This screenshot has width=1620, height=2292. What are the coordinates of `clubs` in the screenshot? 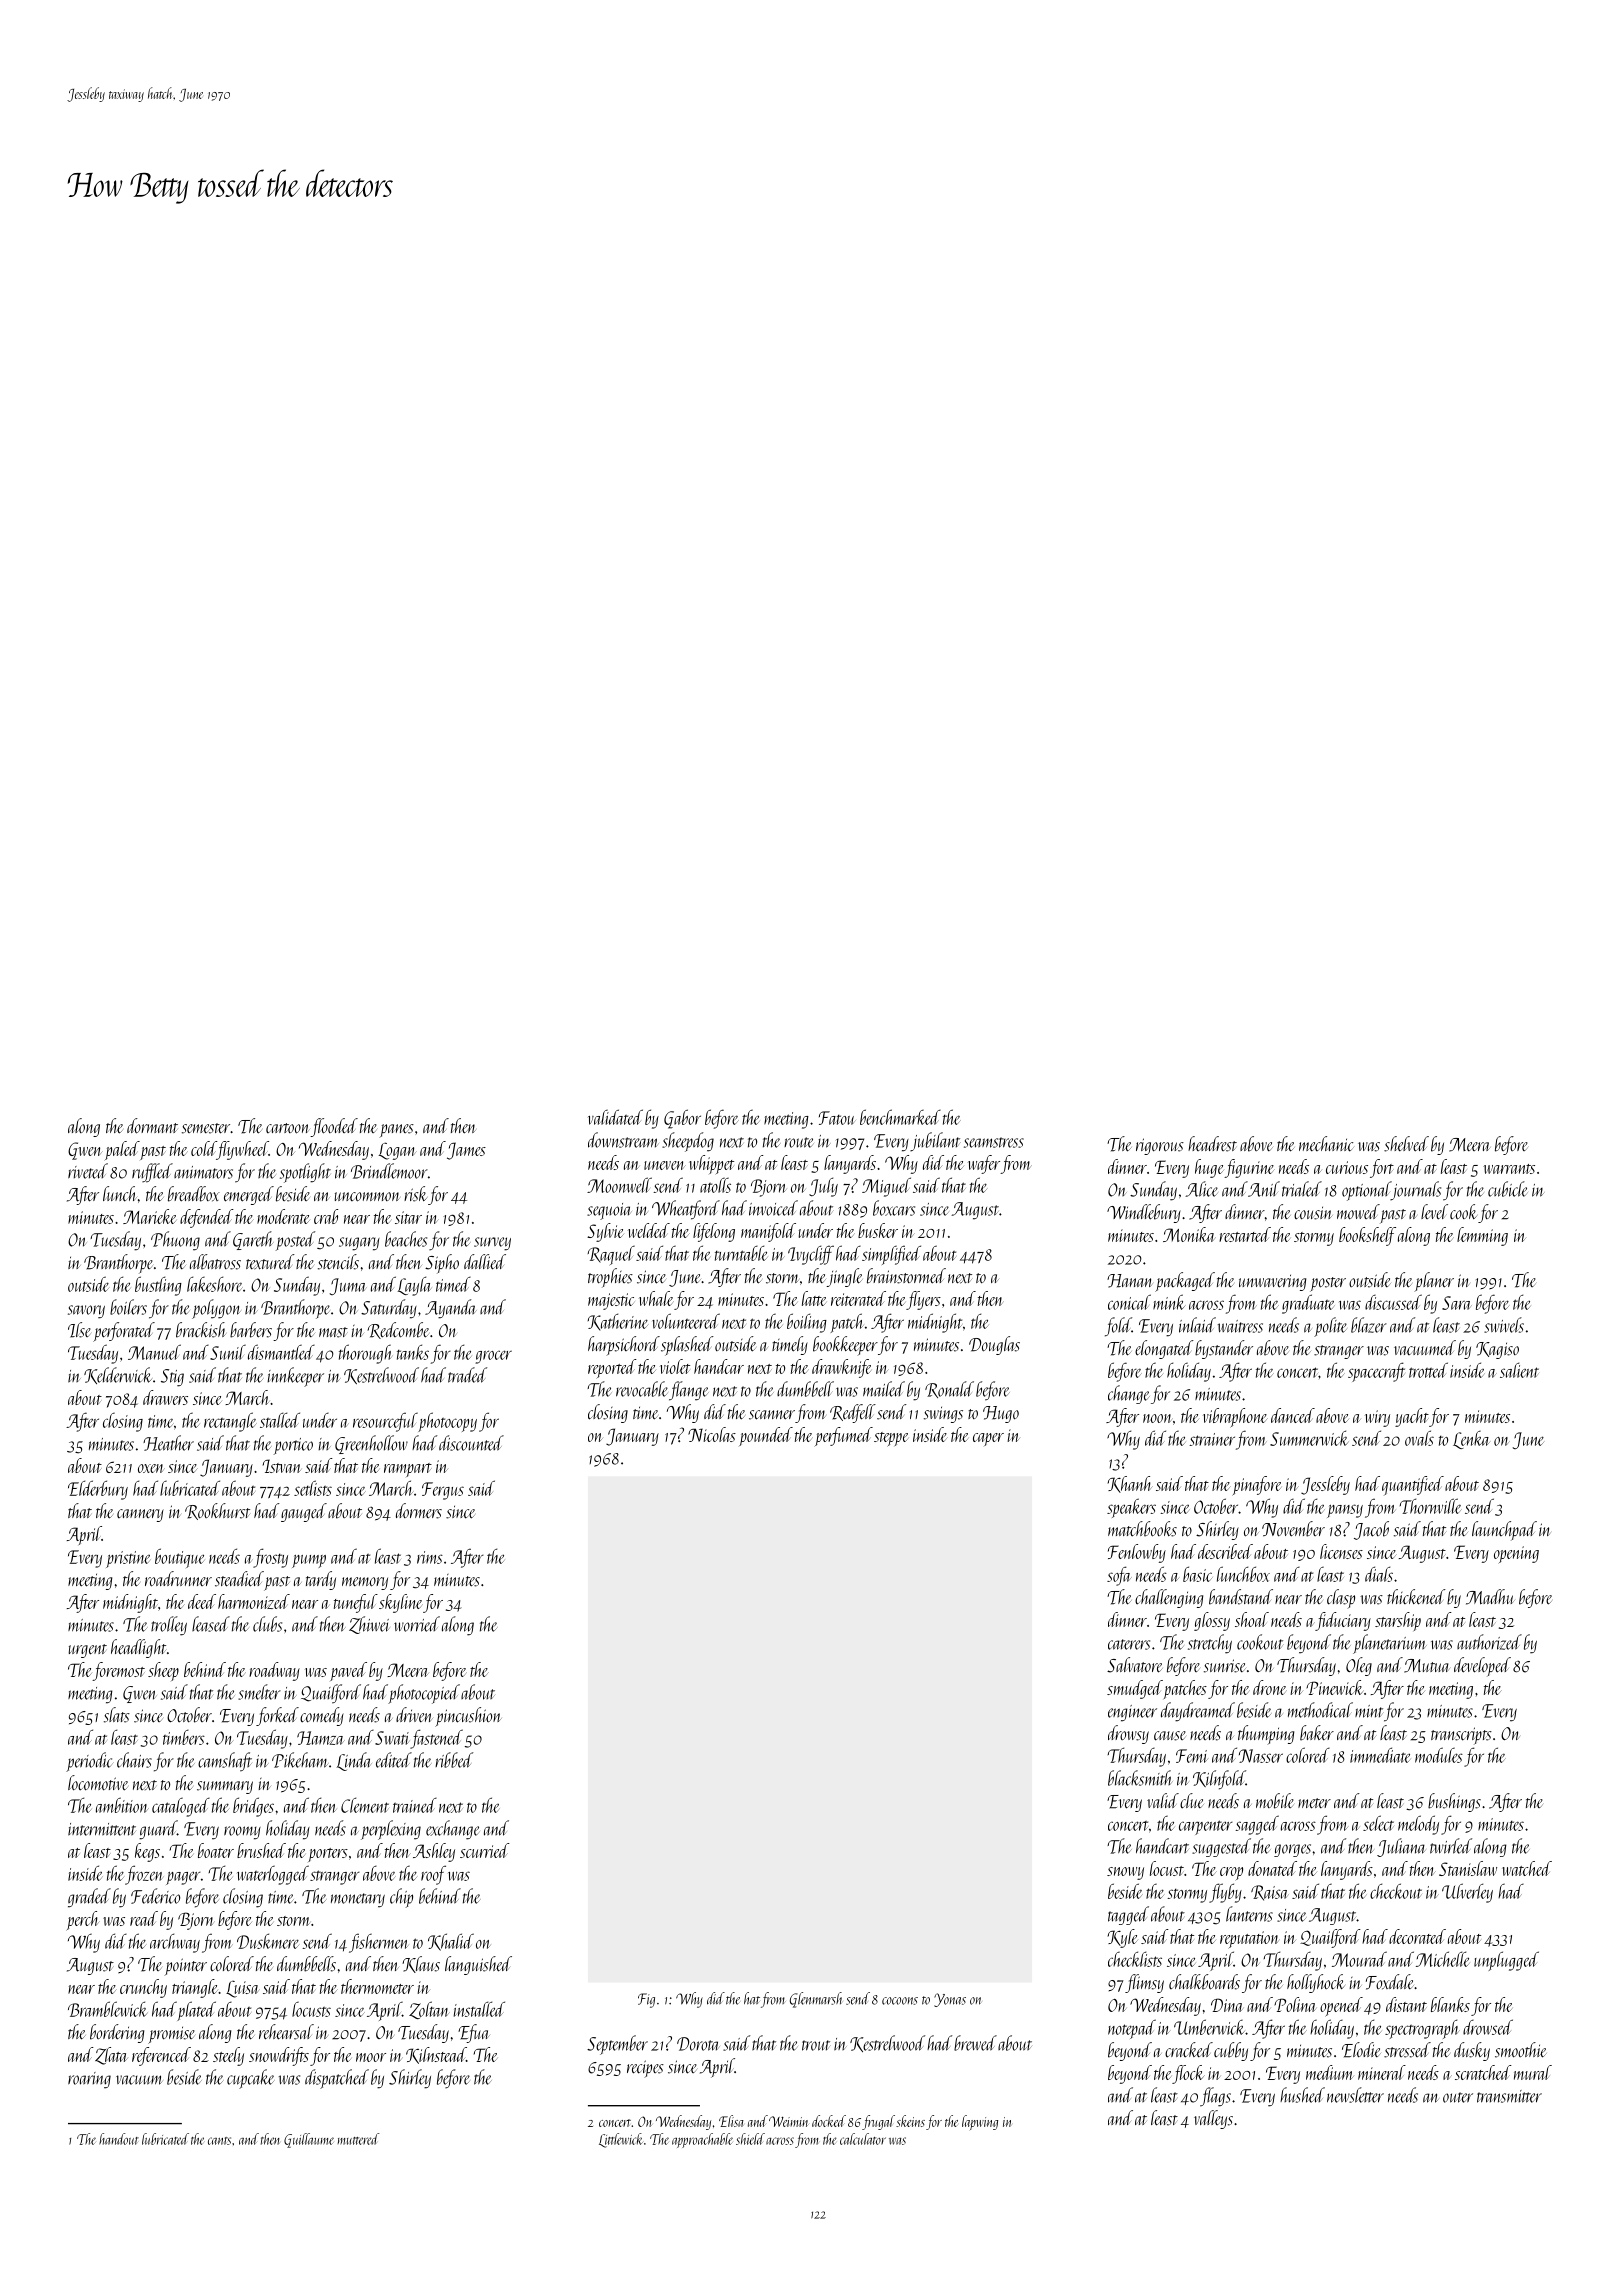 It's located at (267, 1624).
